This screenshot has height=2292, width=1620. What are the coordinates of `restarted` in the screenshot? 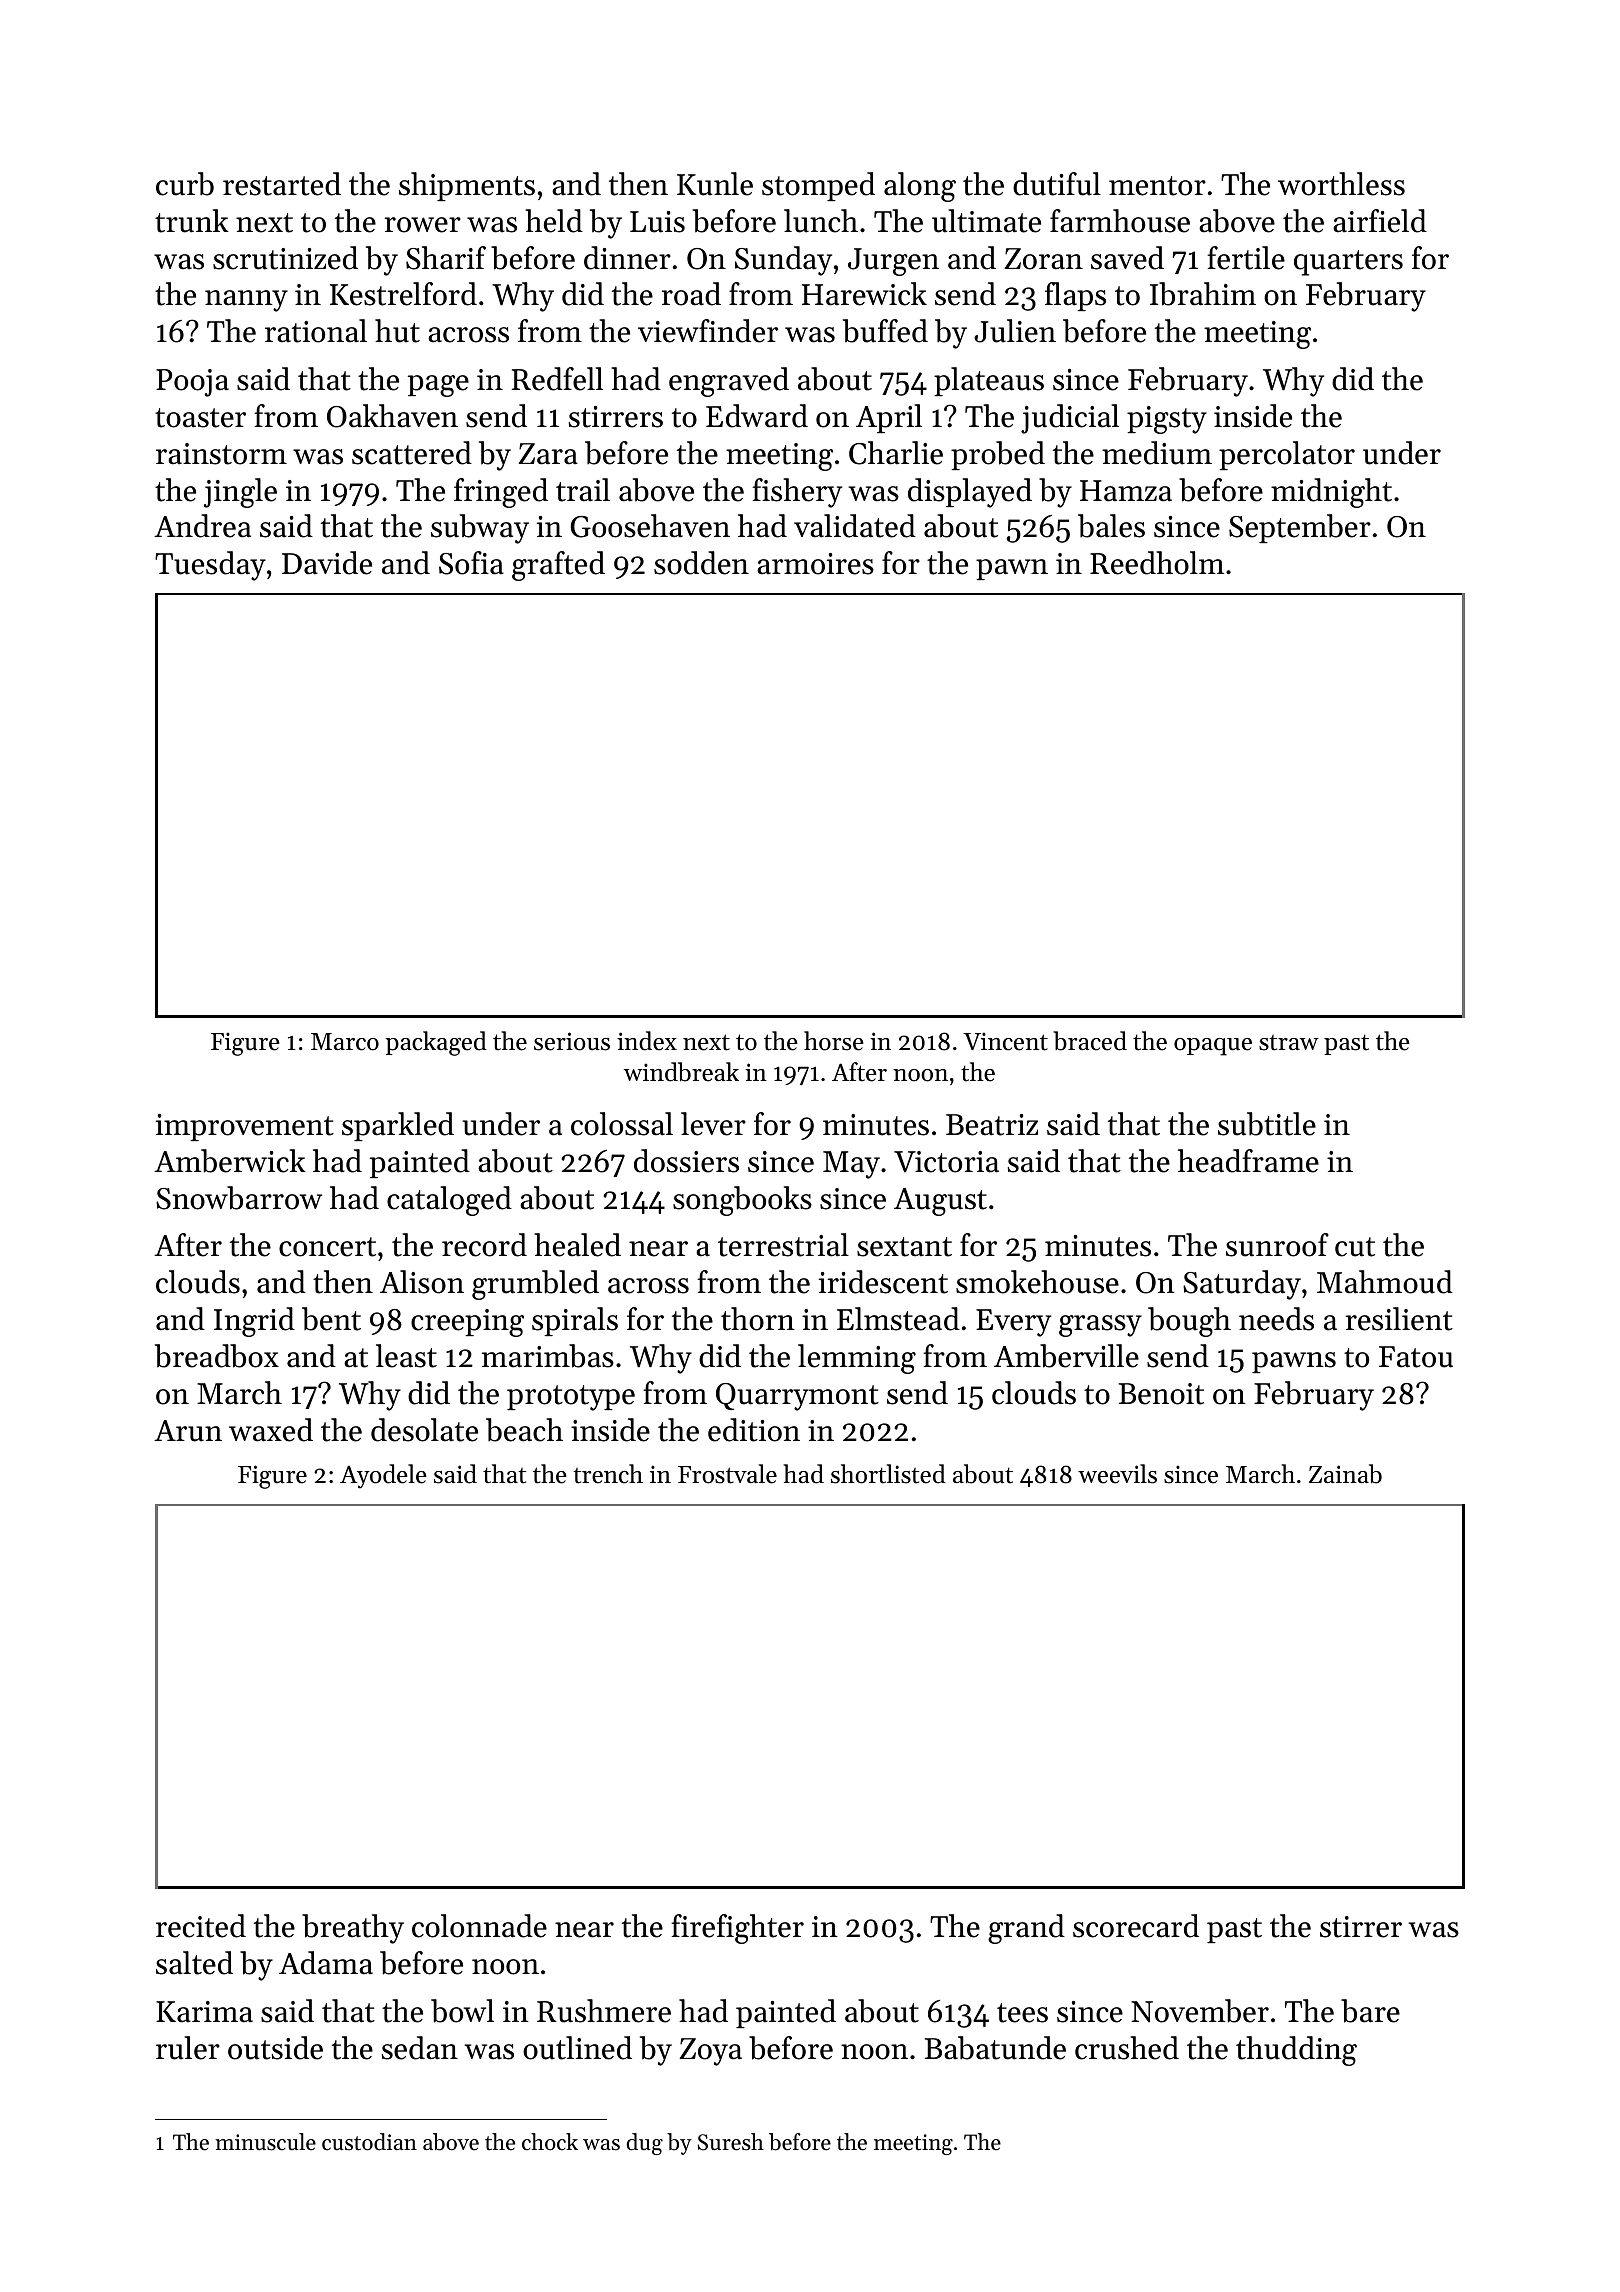 It's located at (282, 184).
